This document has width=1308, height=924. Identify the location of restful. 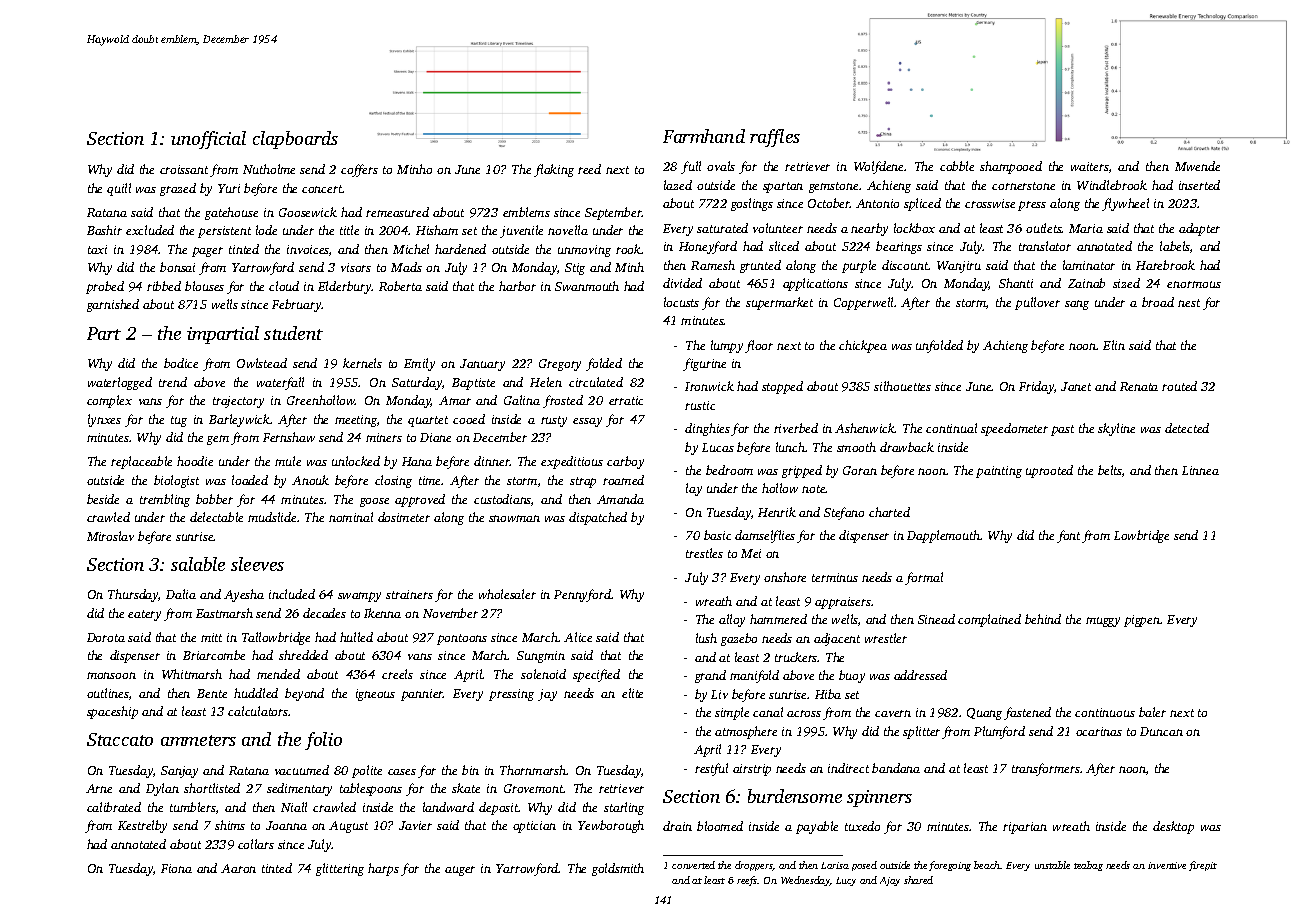
(711, 769).
